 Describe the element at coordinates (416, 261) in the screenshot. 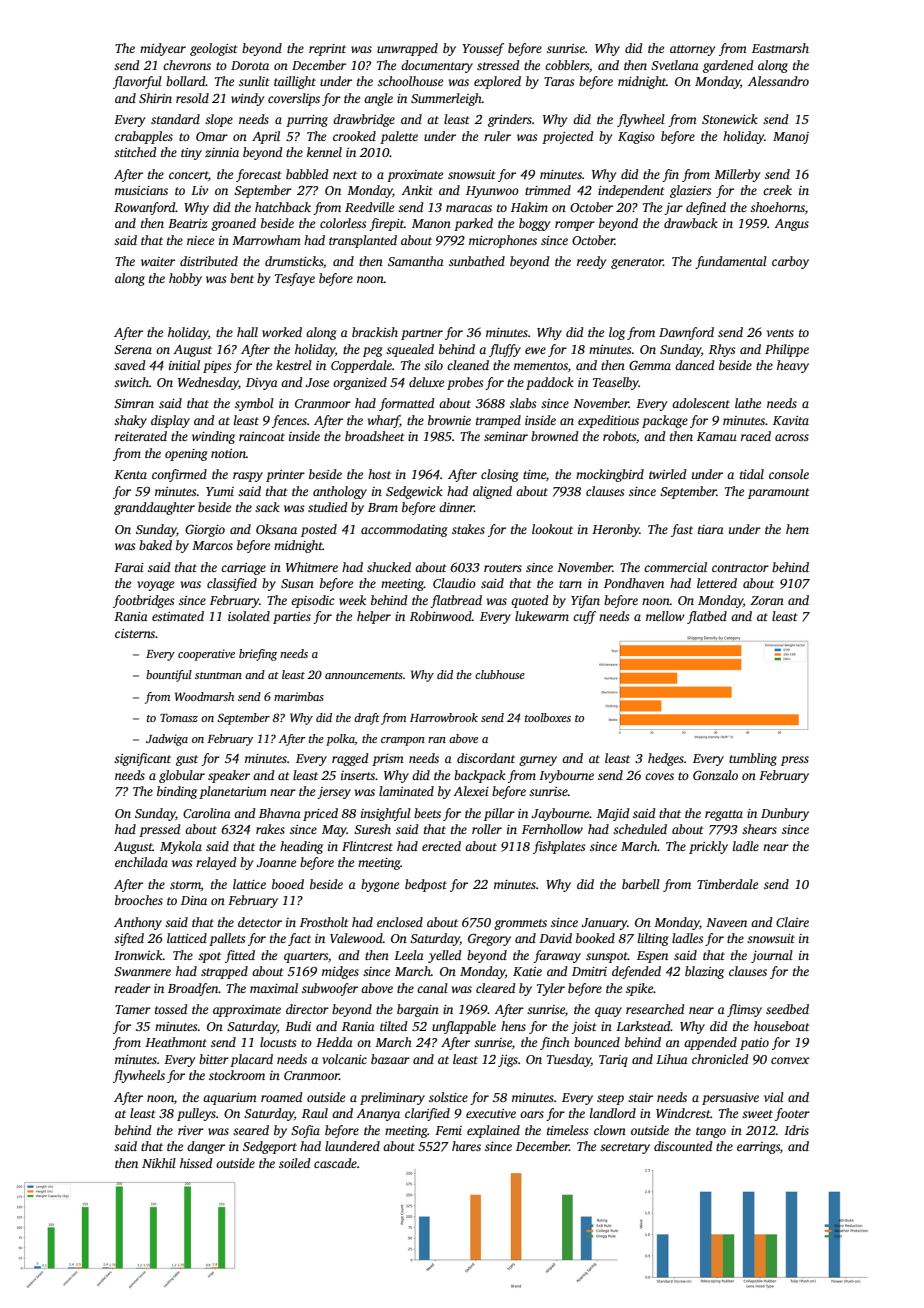

I see `Samantha` at that location.
